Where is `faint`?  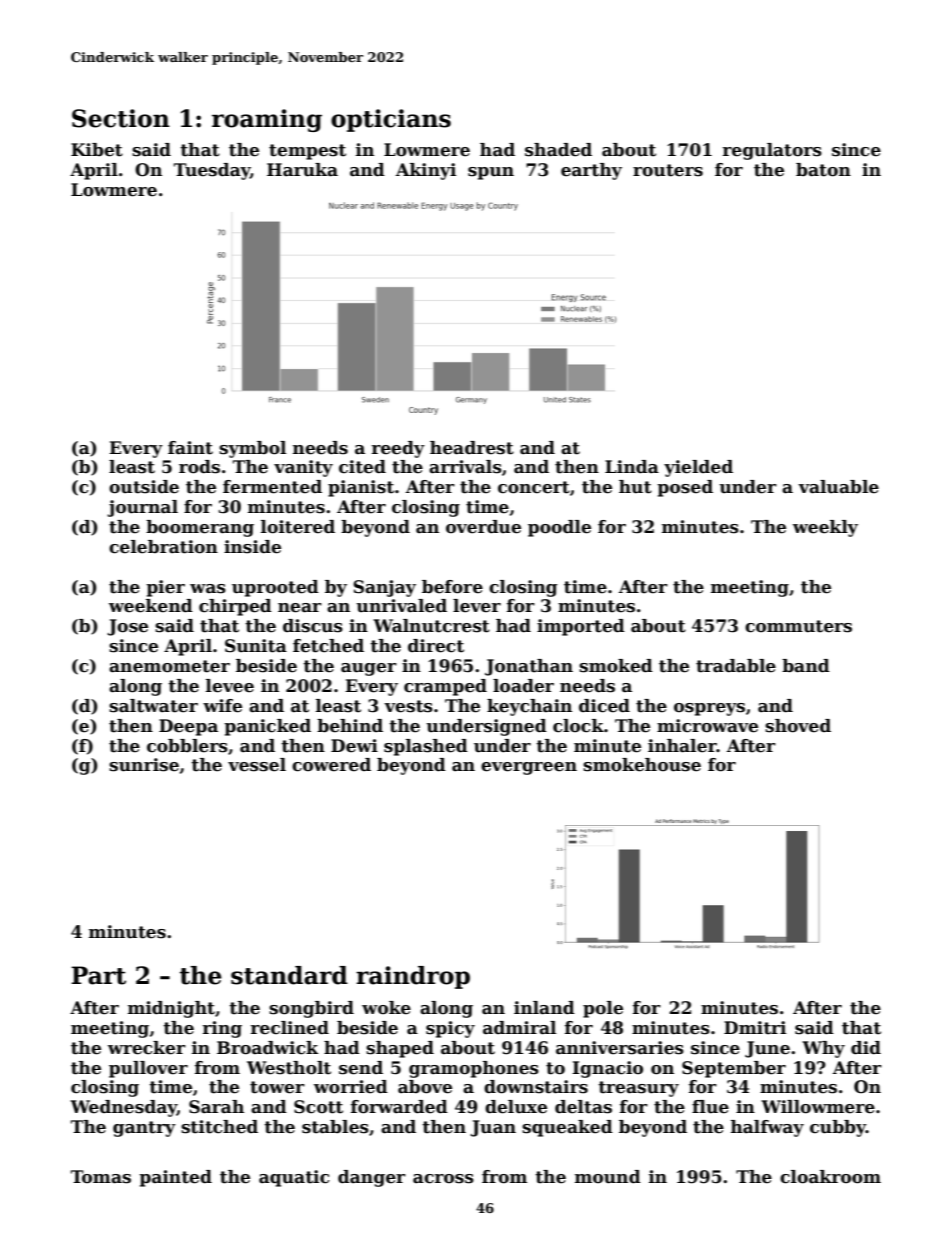
faint is located at coordinates (190, 448).
